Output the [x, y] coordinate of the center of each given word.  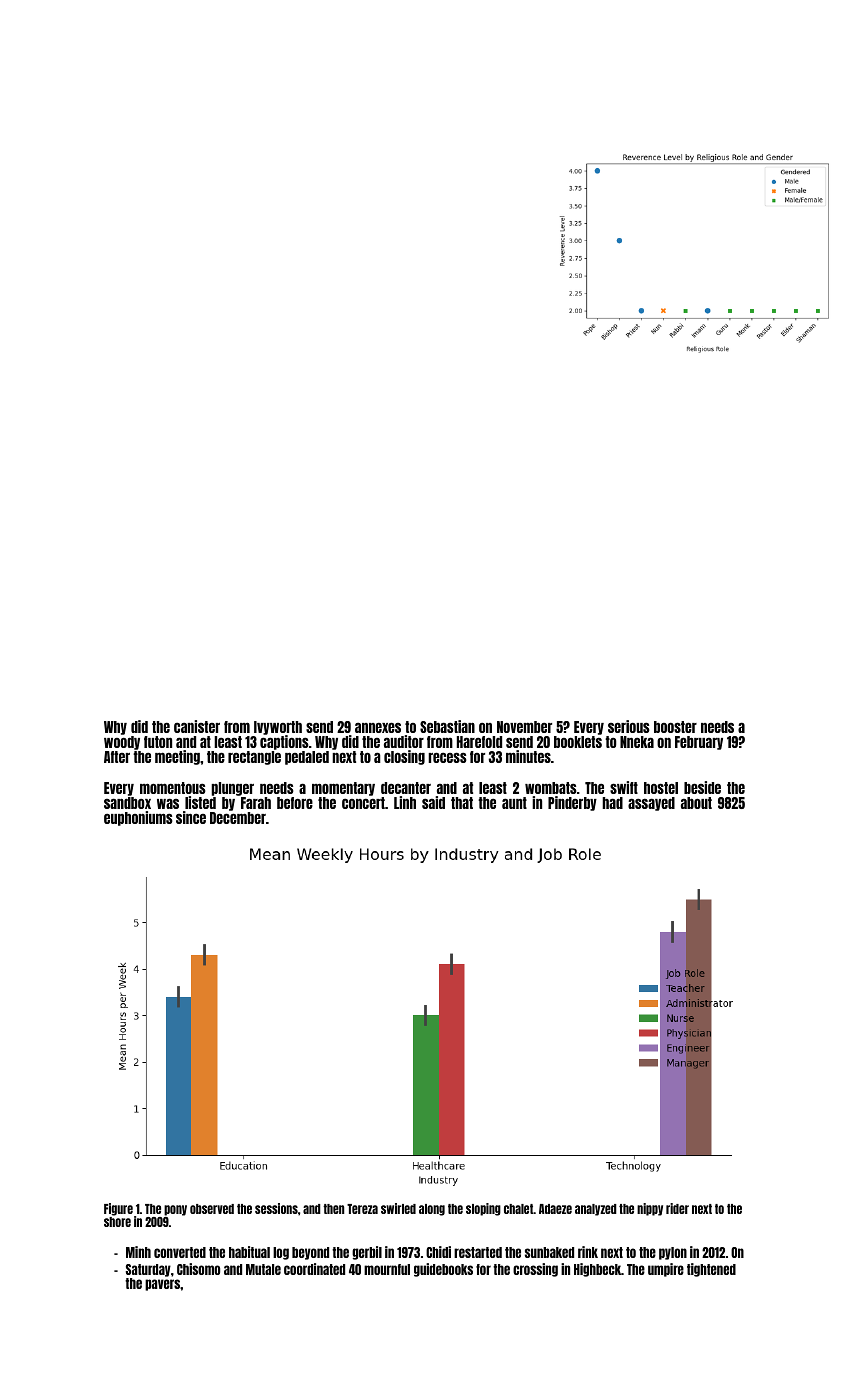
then [333, 1209]
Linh [405, 802]
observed [212, 1209]
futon [158, 742]
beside [702, 787]
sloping [483, 1209]
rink [588, 1252]
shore [117, 1222]
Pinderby [572, 803]
